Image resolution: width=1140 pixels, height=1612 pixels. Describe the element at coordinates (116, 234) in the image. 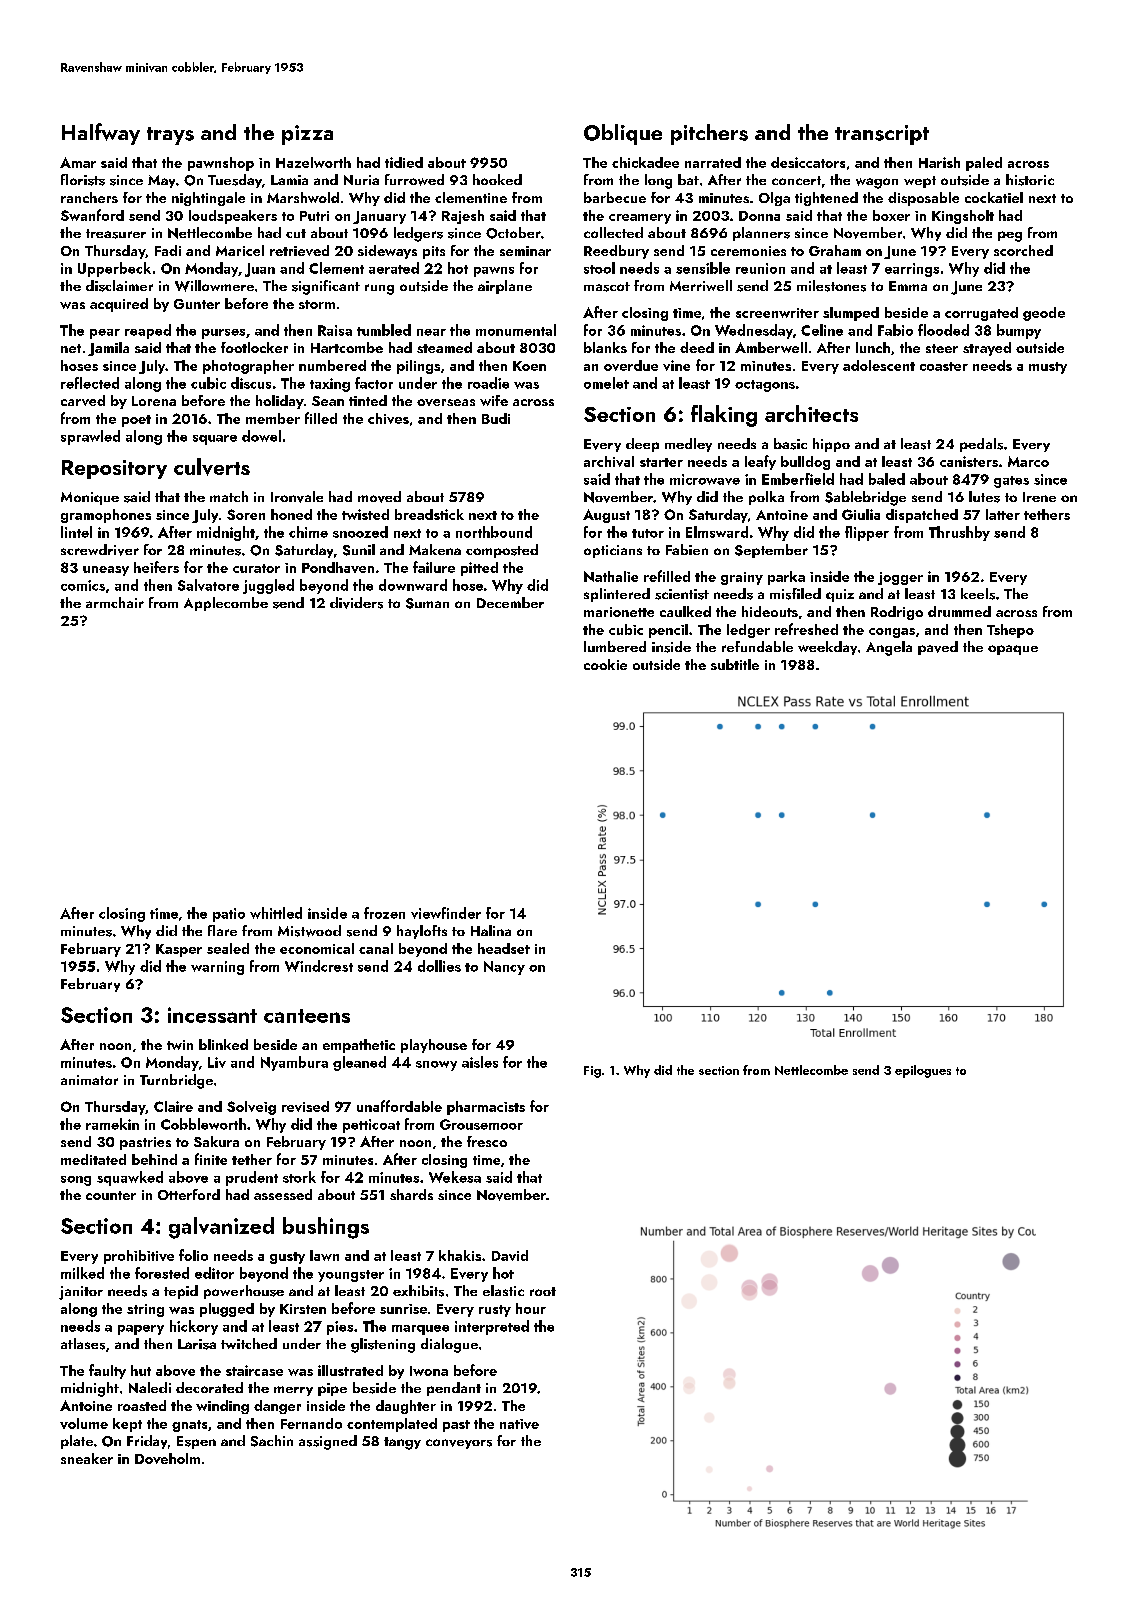

I see `treasurer` at that location.
